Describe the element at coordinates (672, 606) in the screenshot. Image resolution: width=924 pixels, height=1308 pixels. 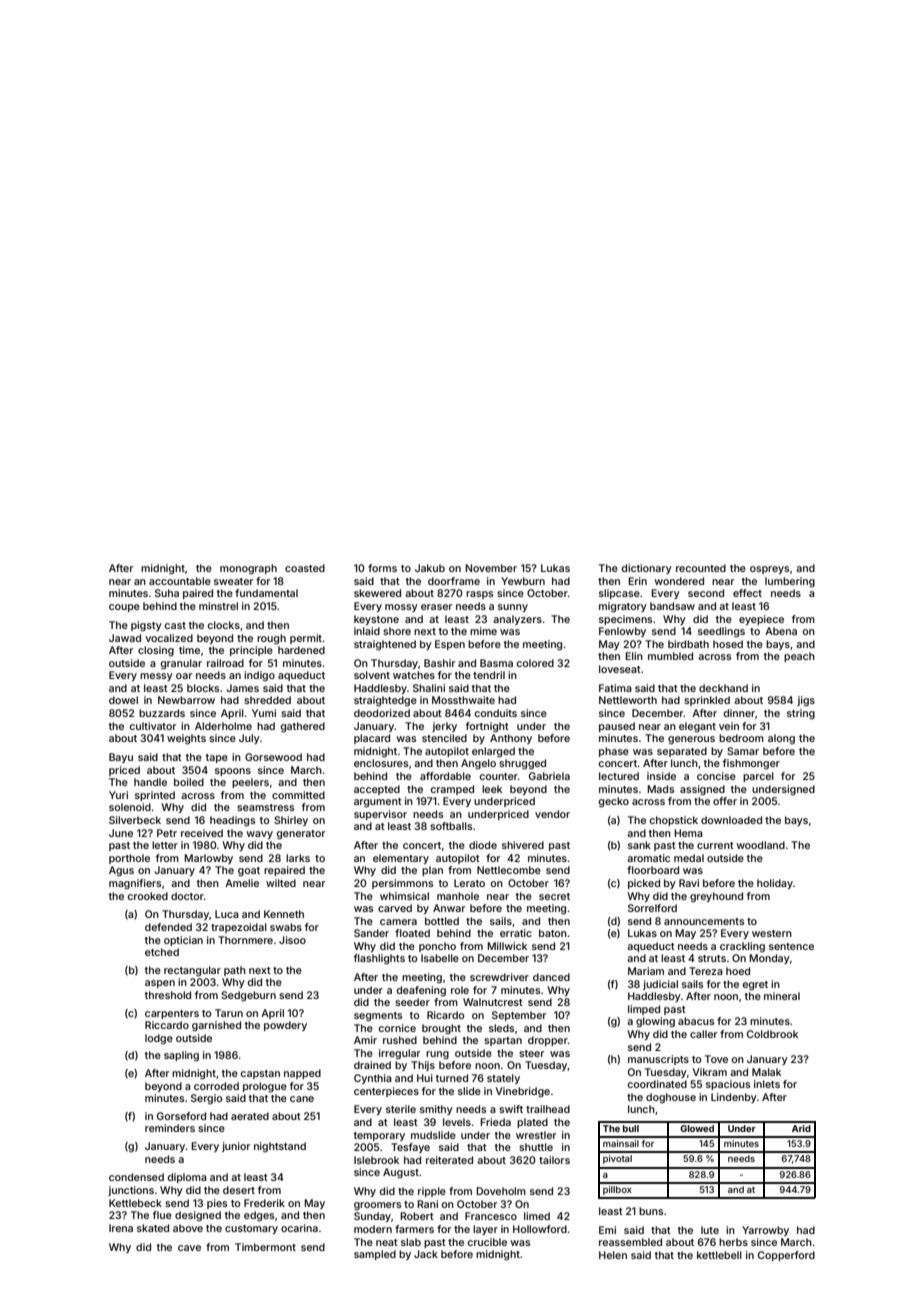
I see `bandsaw` at that location.
